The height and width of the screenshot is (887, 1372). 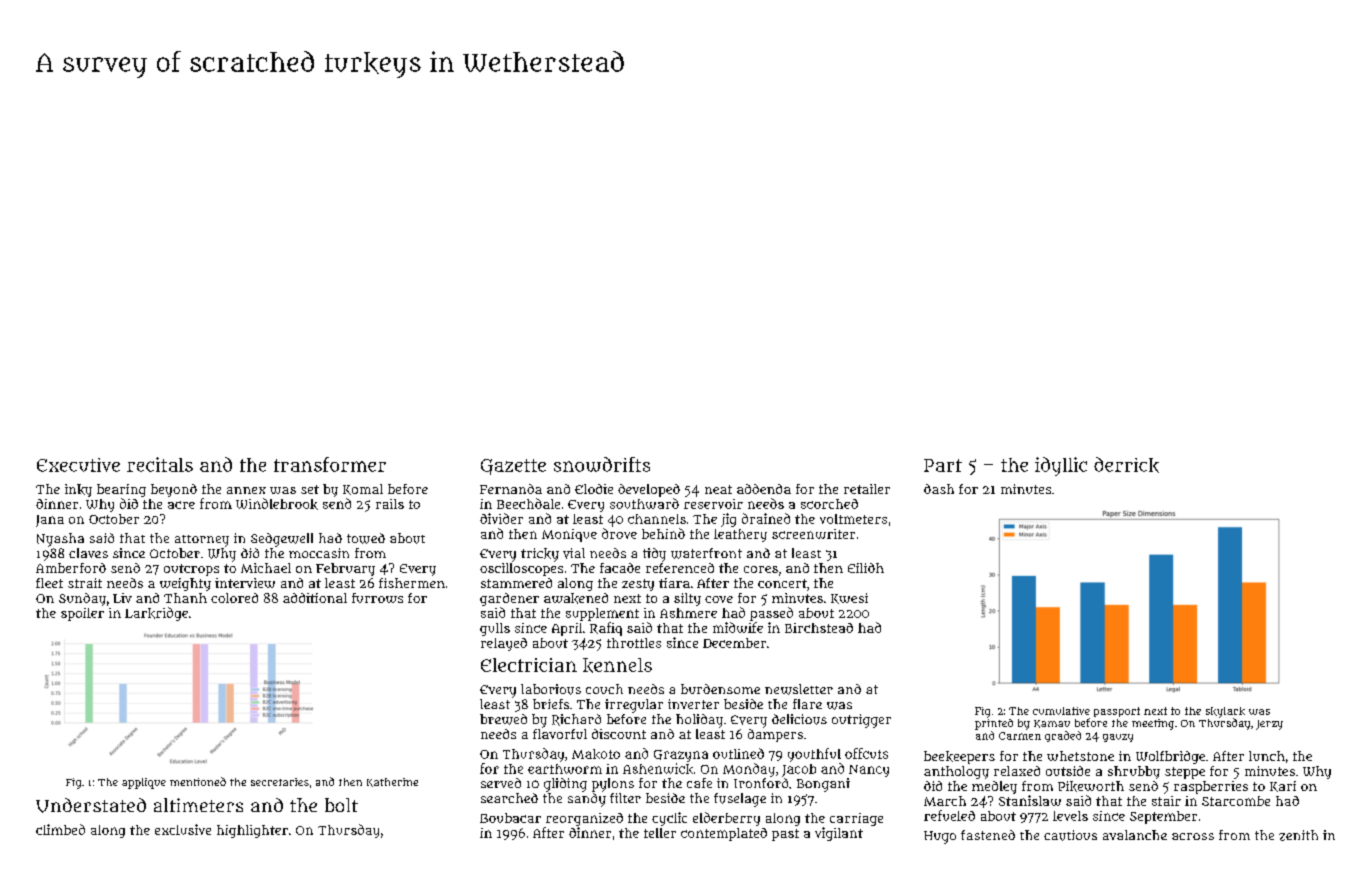 I want to click on climbed, so click(x=60, y=829).
